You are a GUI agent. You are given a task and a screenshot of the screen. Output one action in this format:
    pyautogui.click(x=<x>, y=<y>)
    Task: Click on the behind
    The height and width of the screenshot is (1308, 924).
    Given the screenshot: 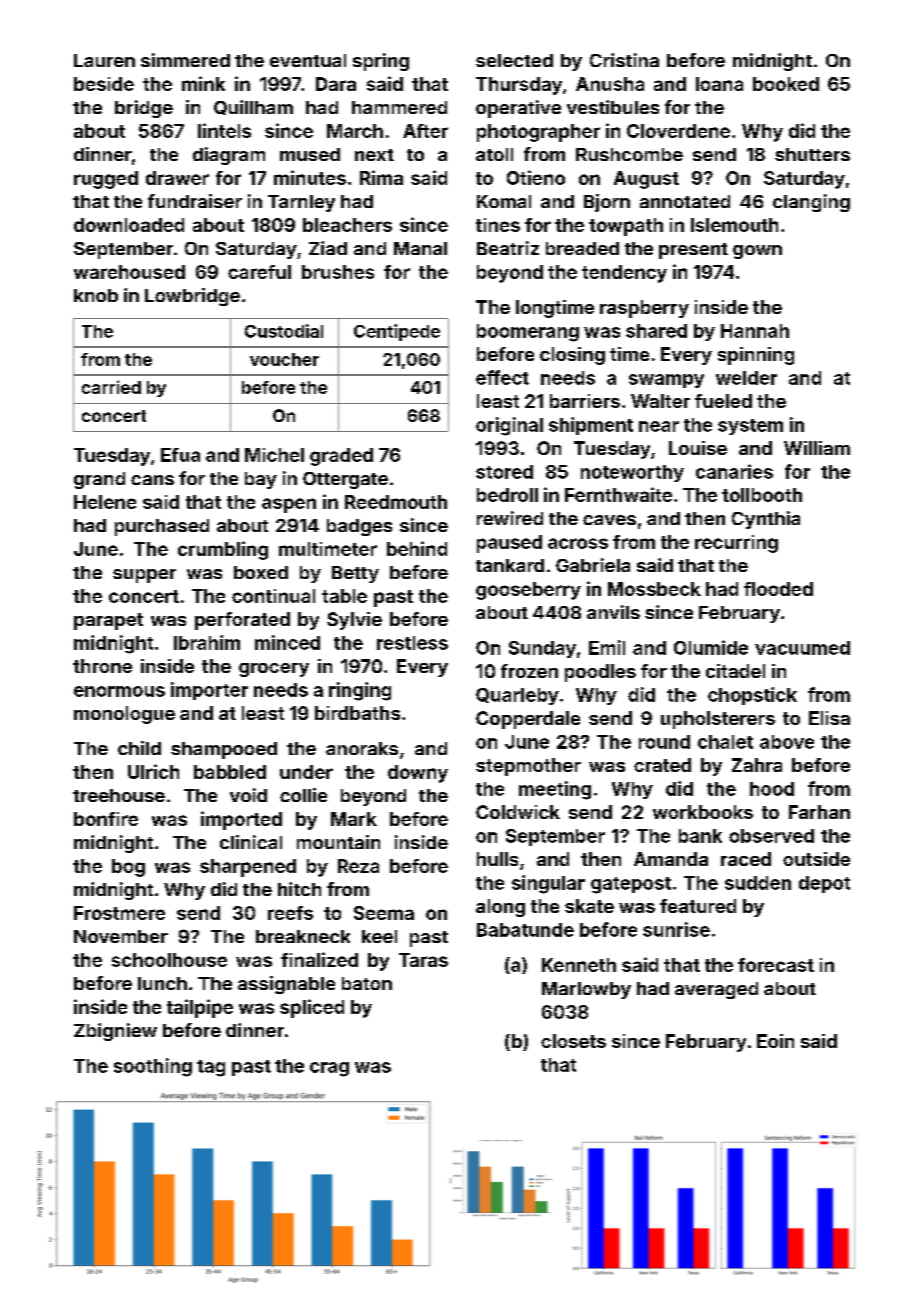 What is the action you would take?
    pyautogui.click(x=417, y=548)
